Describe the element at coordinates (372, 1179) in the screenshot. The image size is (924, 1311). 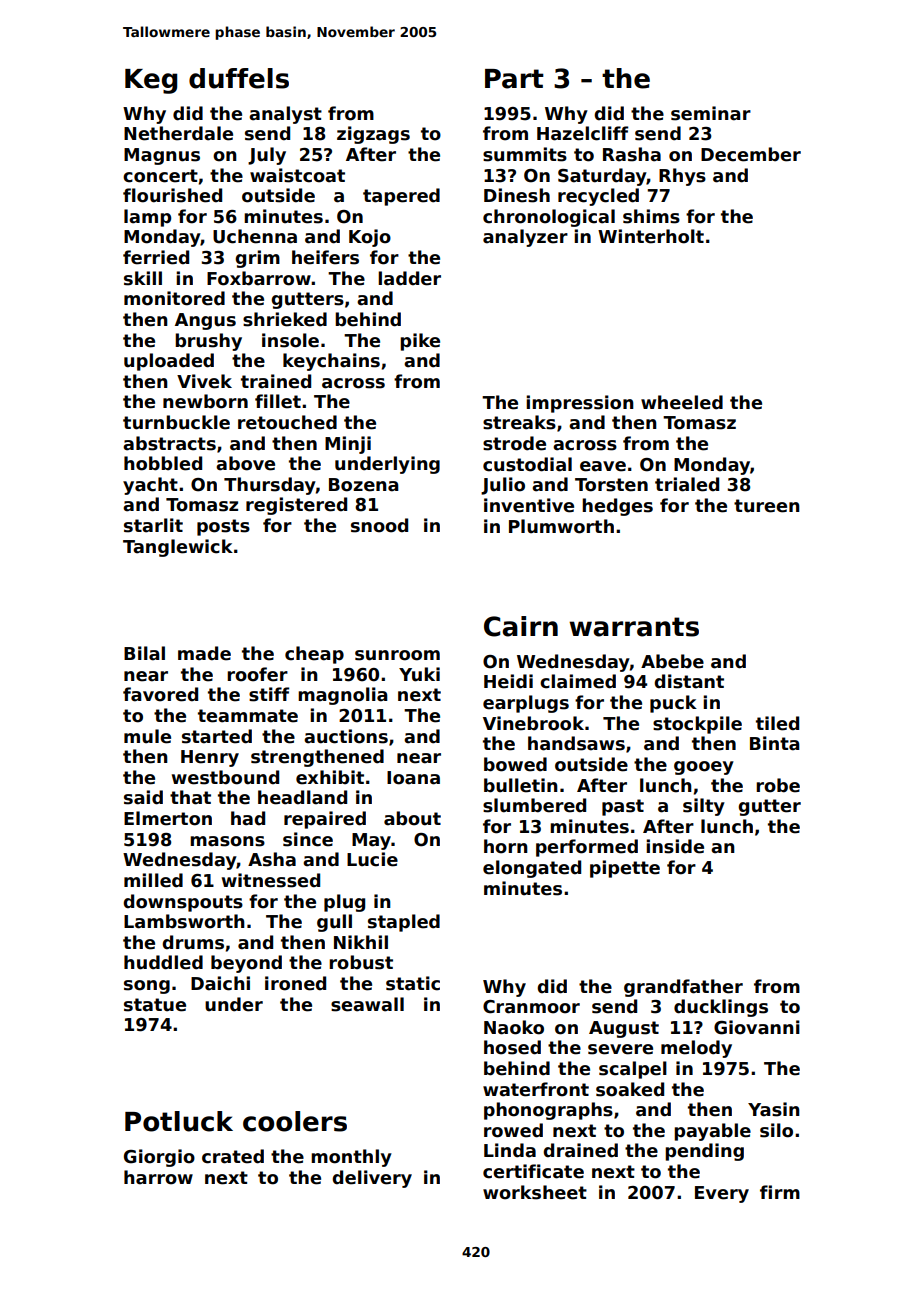
I see `delivery` at that location.
